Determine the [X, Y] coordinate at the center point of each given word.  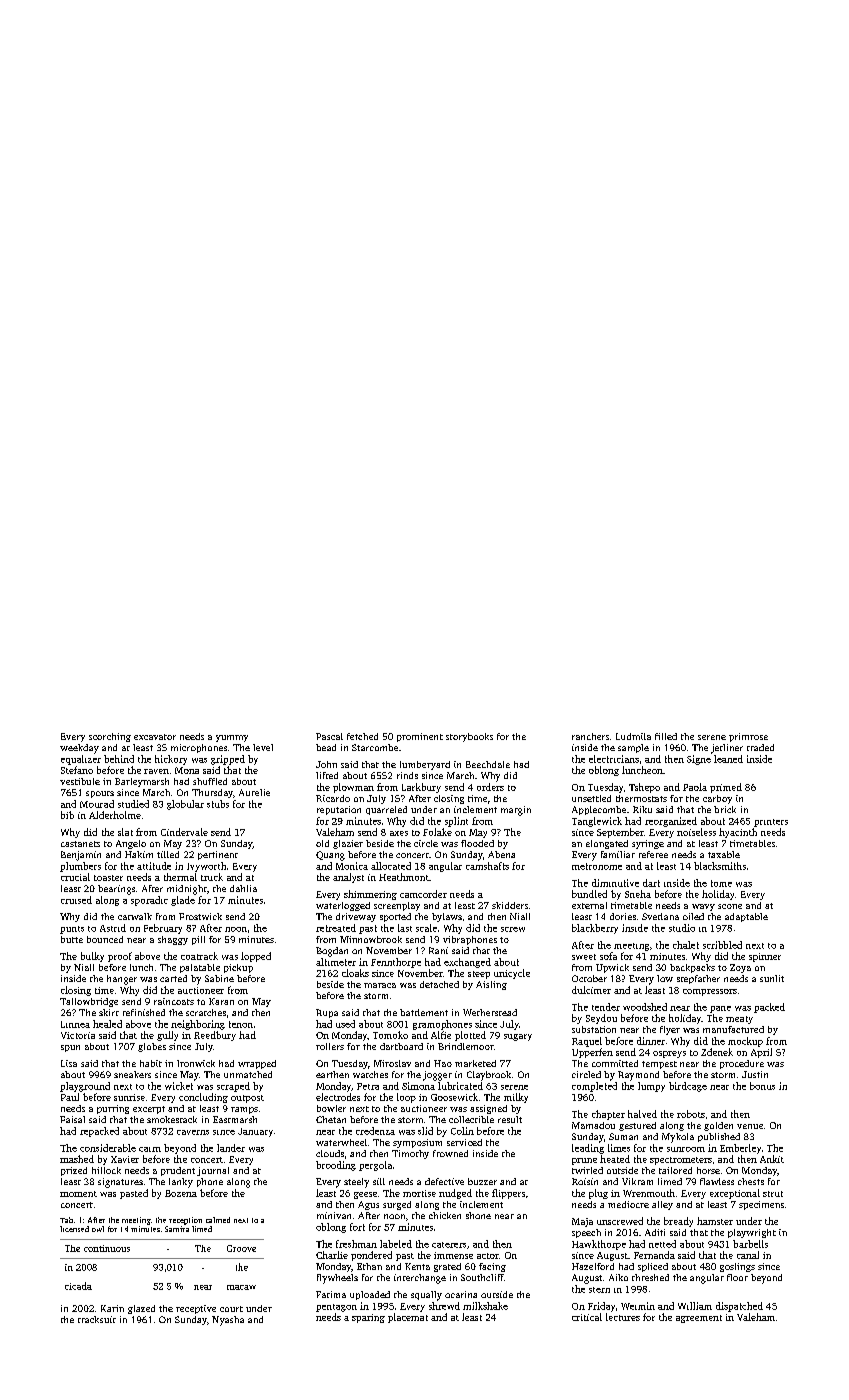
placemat [408, 1318]
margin [516, 811]
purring [113, 1109]
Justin [755, 1074]
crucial [75, 877]
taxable [724, 854]
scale [426, 928]
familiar [618, 854]
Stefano [77, 770]
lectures [623, 1317]
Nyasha [228, 1321]
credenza [375, 1131]
